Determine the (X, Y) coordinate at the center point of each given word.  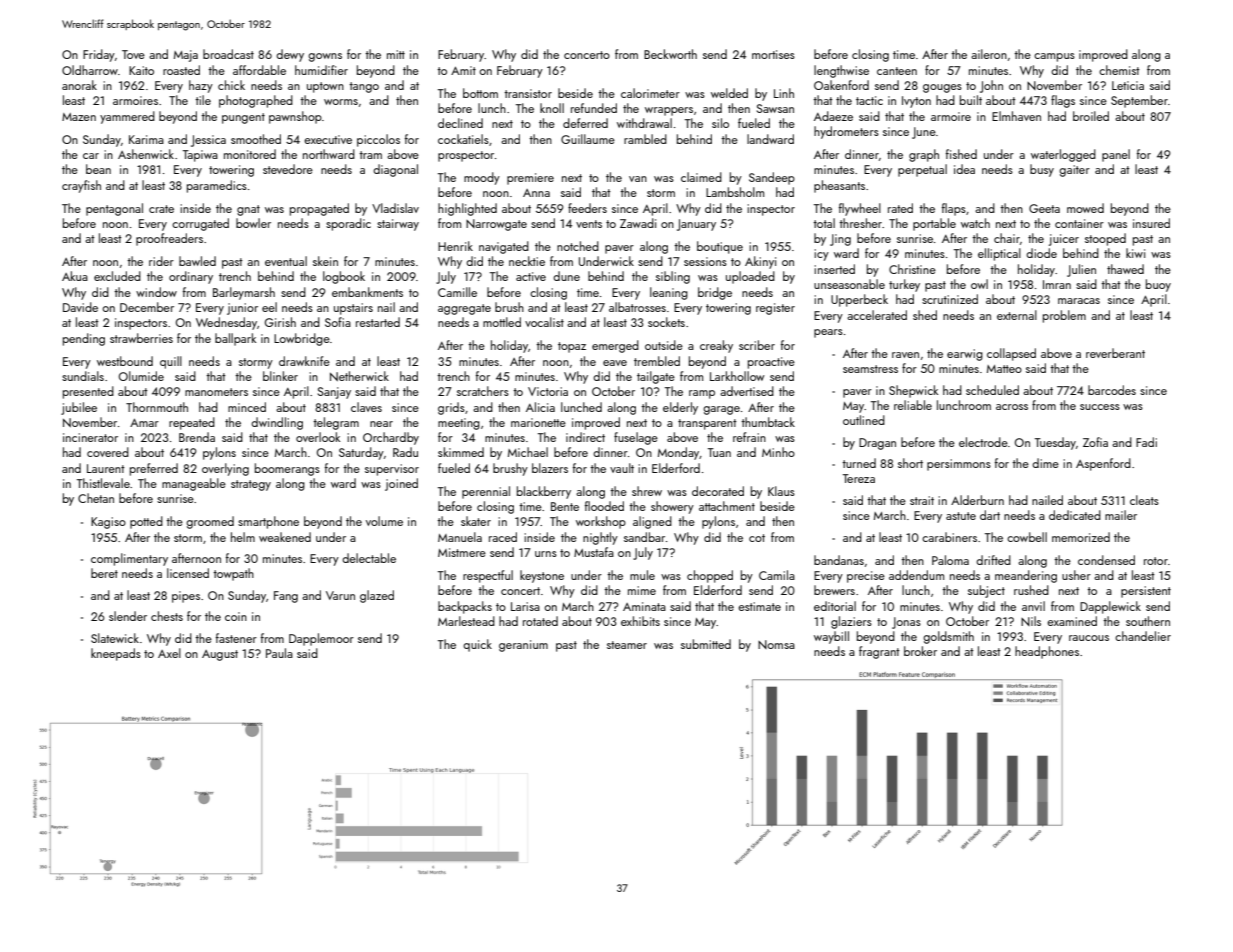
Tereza (859, 478)
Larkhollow (737, 376)
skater (476, 521)
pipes (186, 597)
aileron (989, 54)
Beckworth (670, 54)
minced (247, 407)
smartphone (268, 522)
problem (1064, 316)
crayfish (81, 186)
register (775, 309)
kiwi (1135, 253)
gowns (325, 57)
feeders (587, 208)
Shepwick (913, 391)
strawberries (141, 338)
